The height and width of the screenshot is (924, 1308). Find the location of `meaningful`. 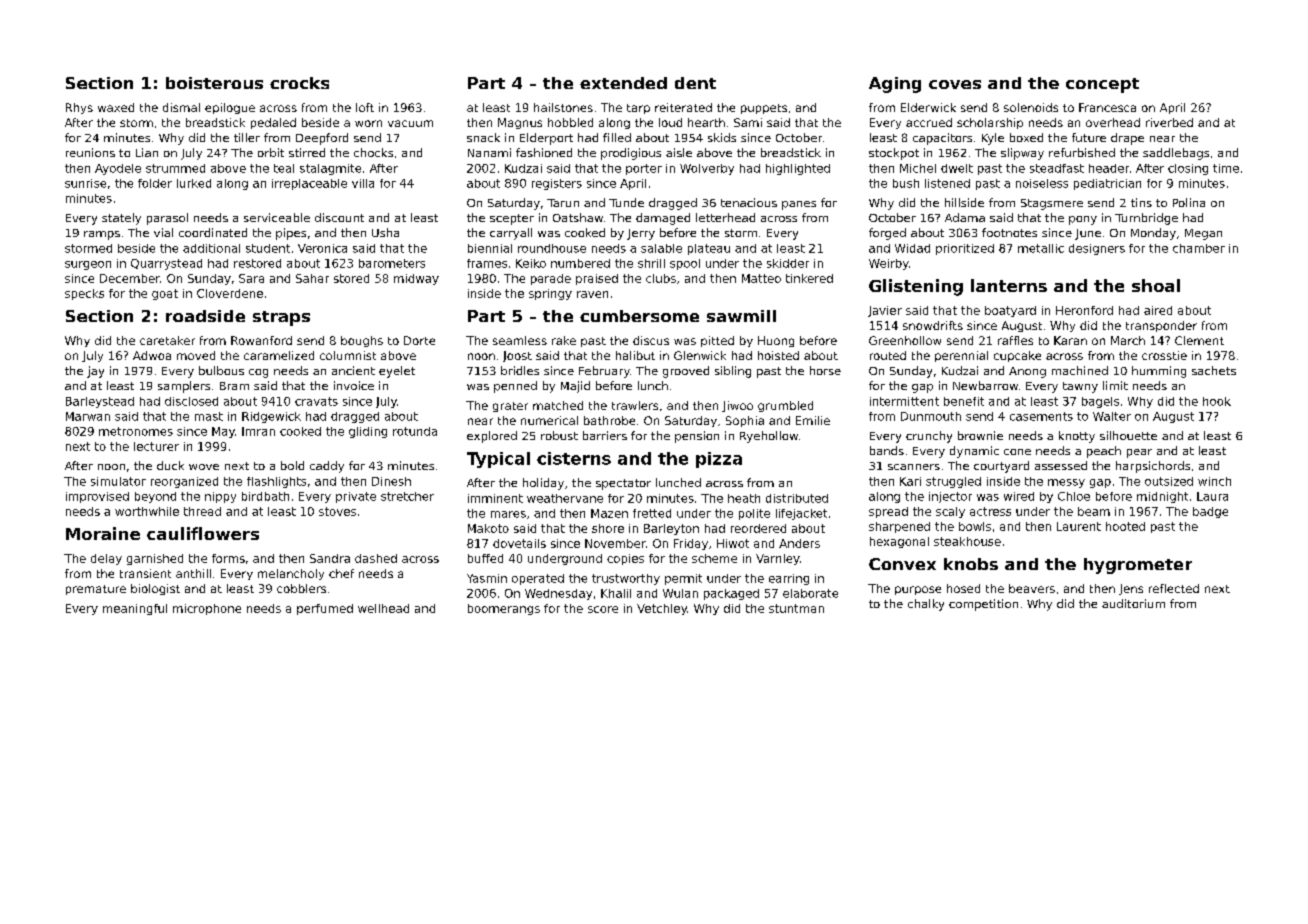

meaningful is located at coordinates (135, 609).
